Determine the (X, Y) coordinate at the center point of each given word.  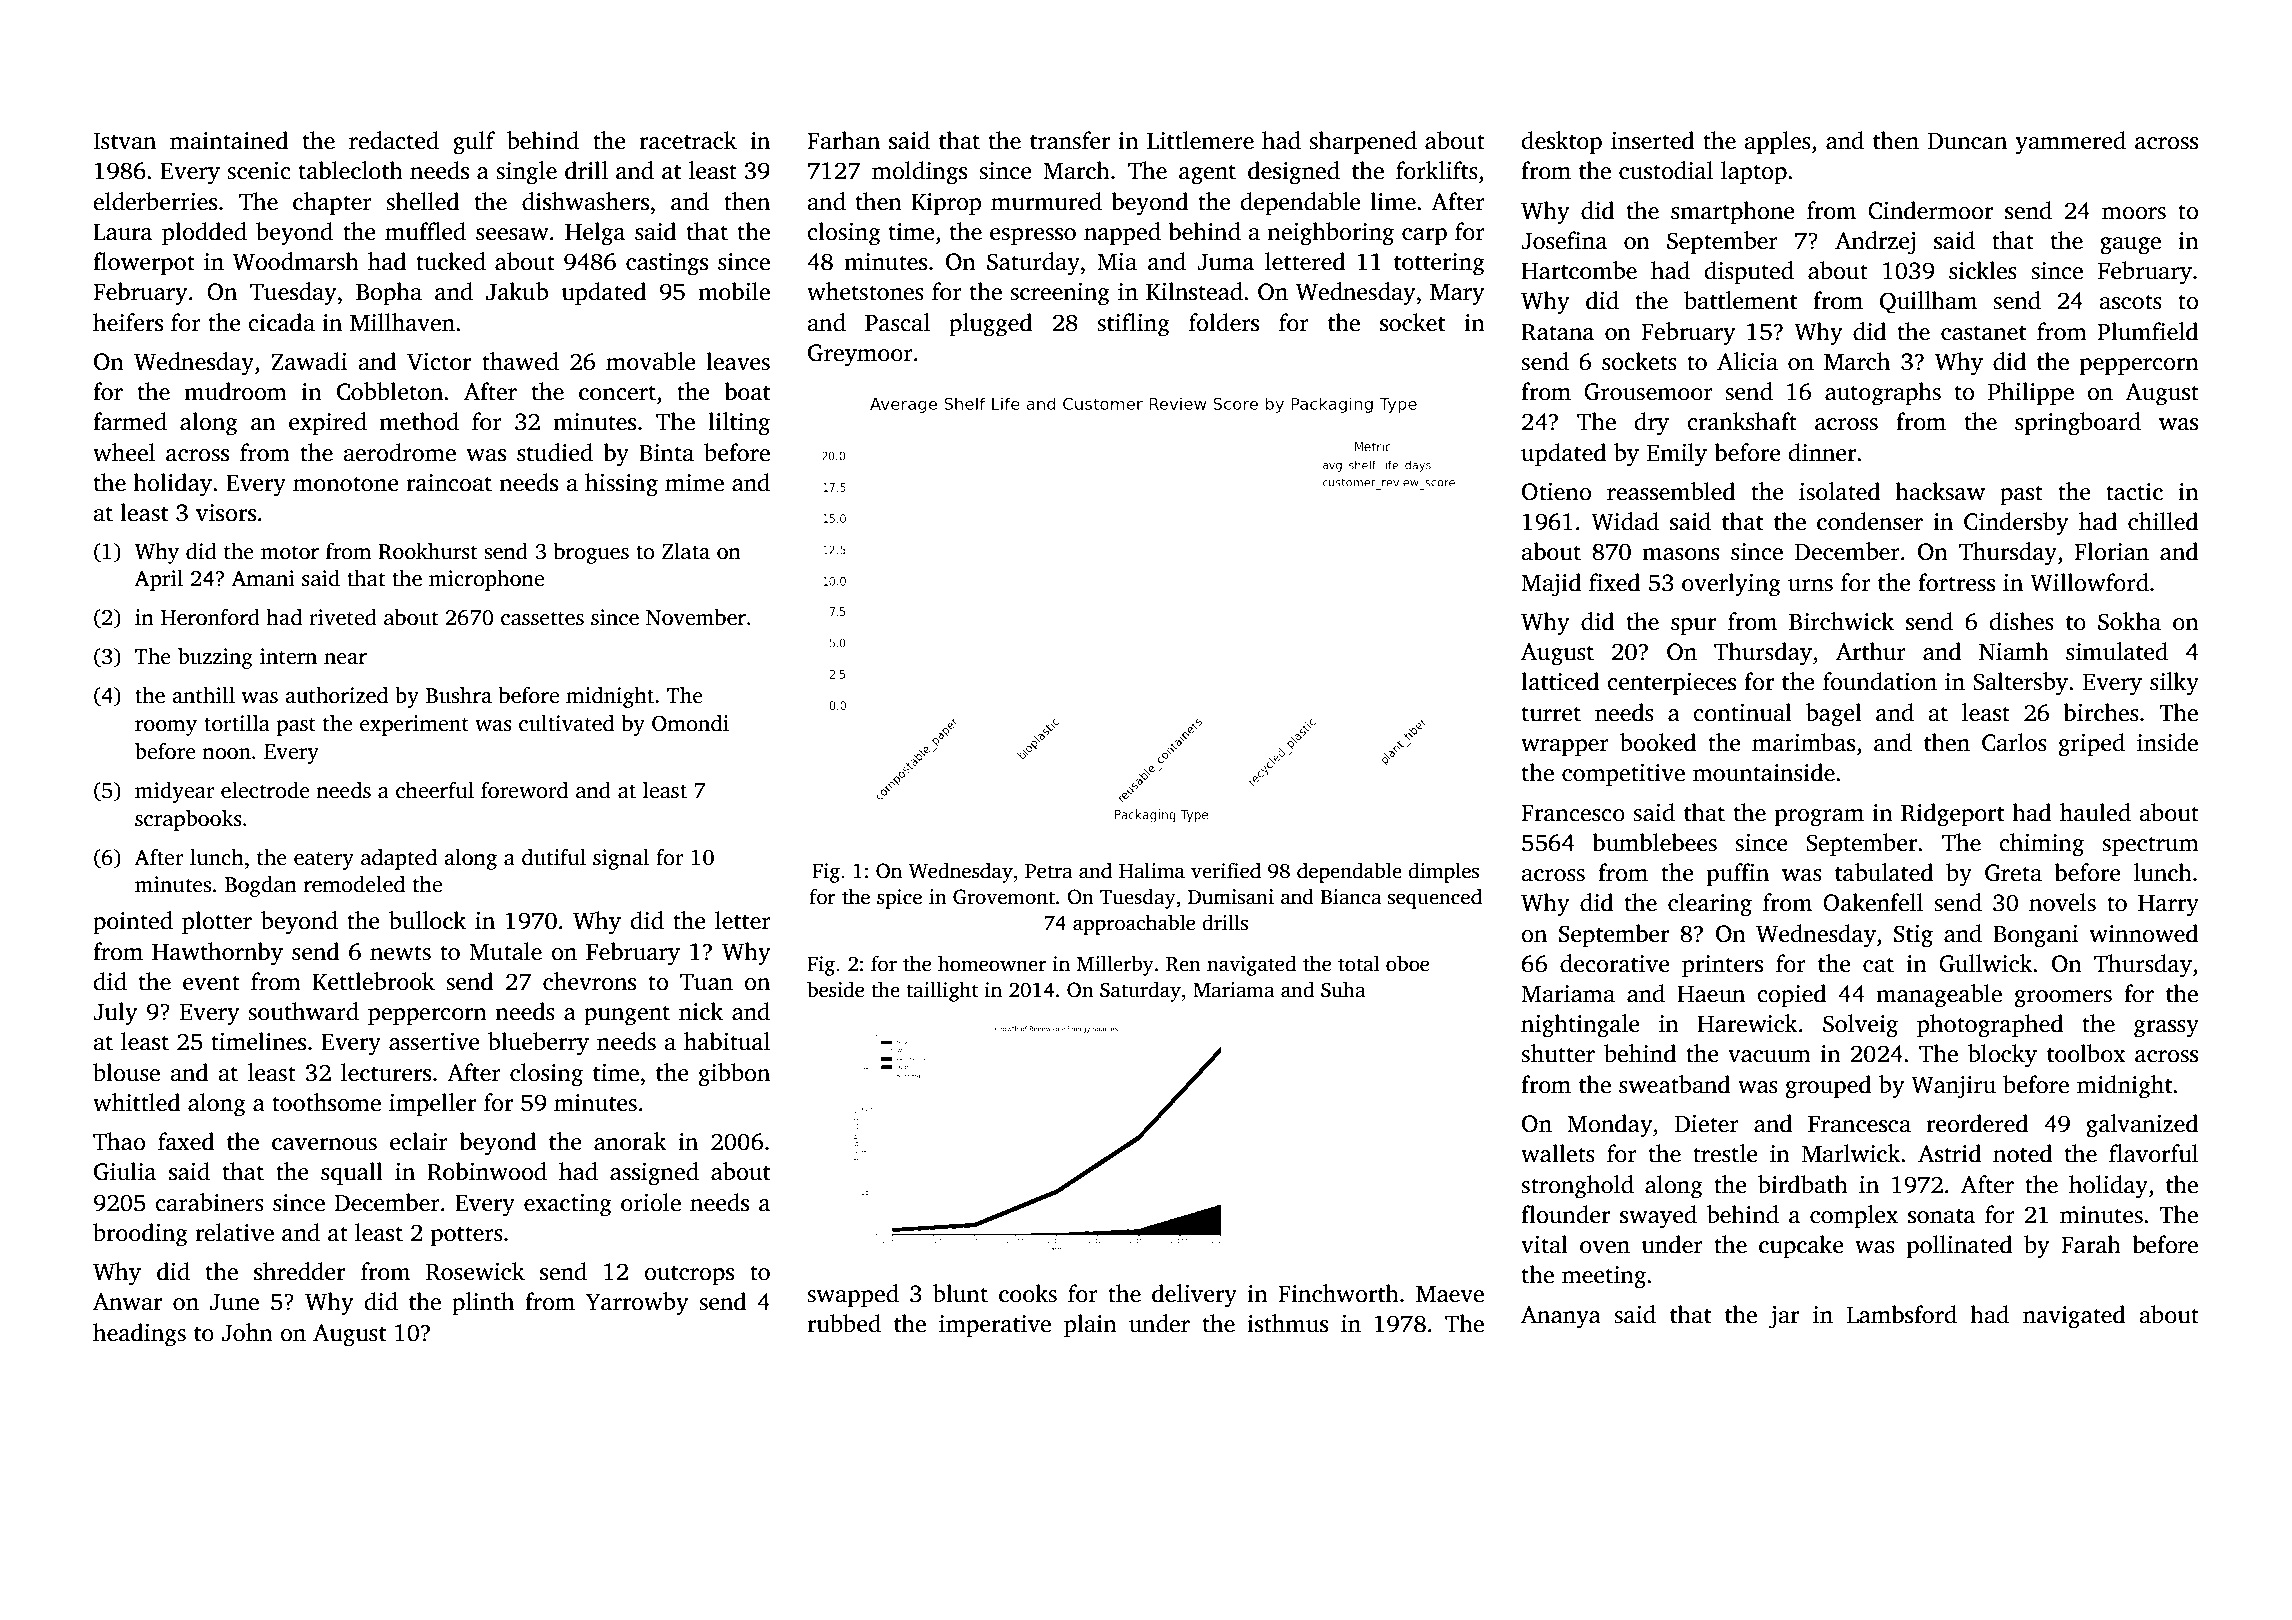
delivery (1194, 1296)
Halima (1152, 870)
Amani (263, 578)
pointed (133, 922)
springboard (2078, 424)
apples (1777, 142)
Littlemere (1200, 140)
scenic (259, 171)
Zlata (686, 551)
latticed (1560, 681)
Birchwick (1841, 621)
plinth (483, 1303)
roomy (166, 728)
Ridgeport (1952, 815)
